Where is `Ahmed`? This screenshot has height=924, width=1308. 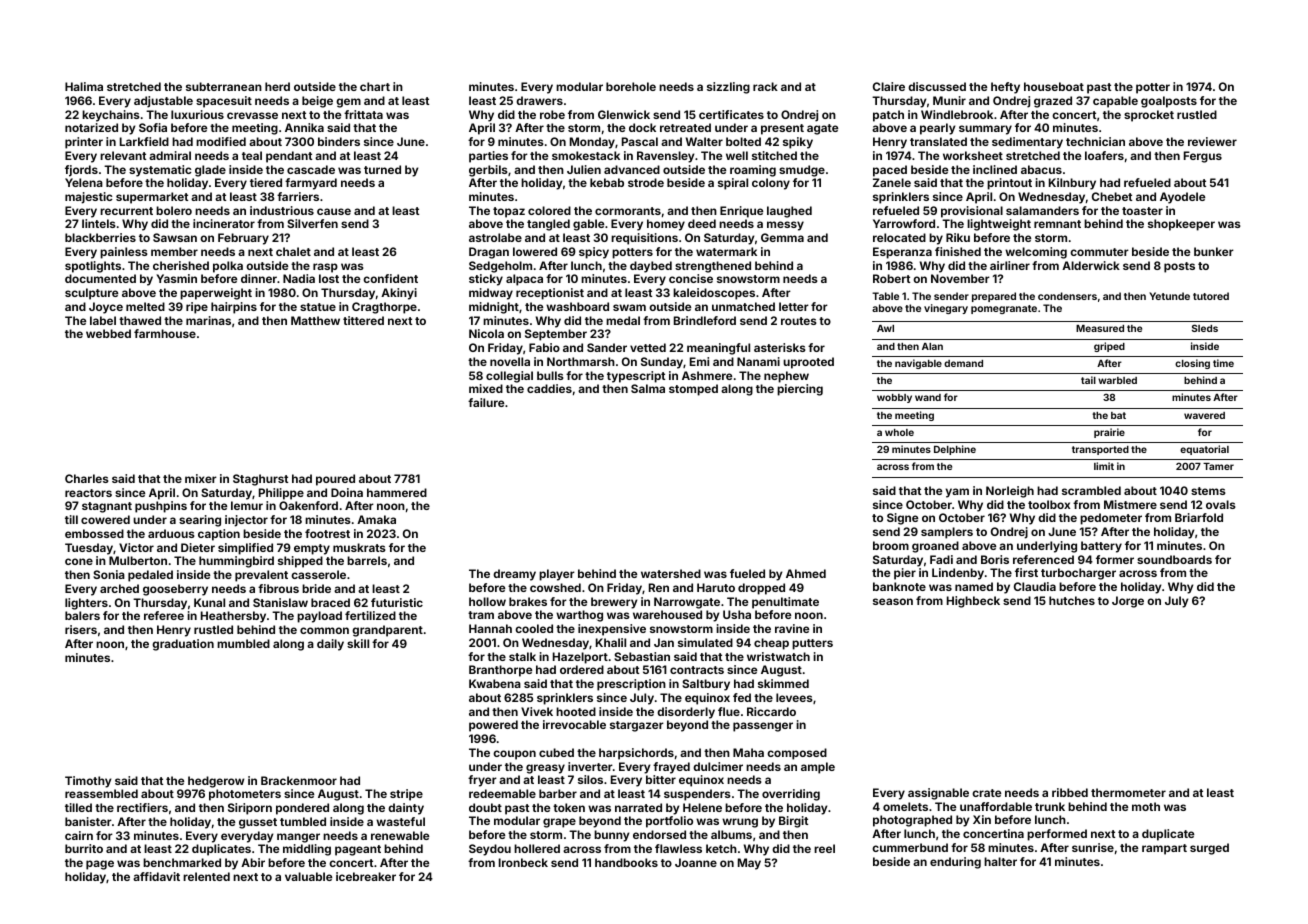 Ahmed is located at coordinates (806, 573).
